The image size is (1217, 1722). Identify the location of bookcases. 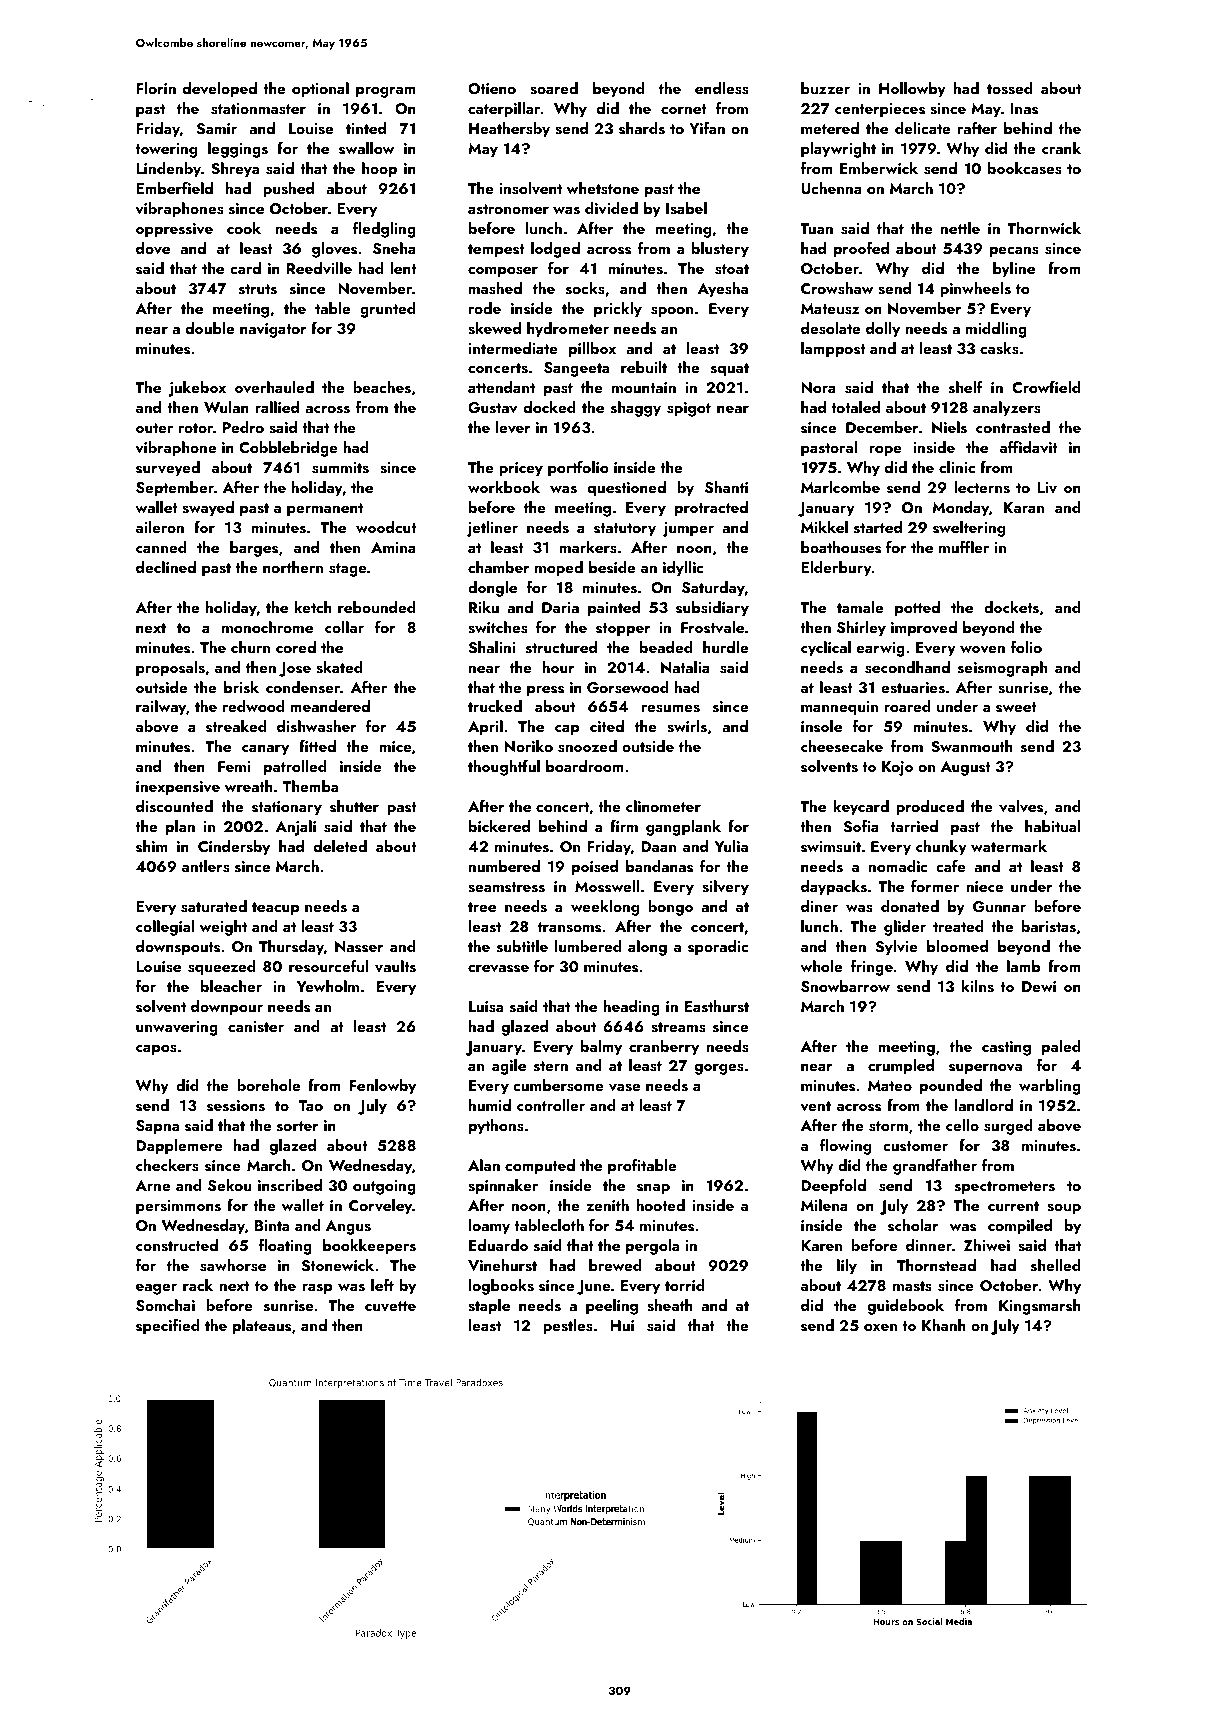
(1025, 168).
